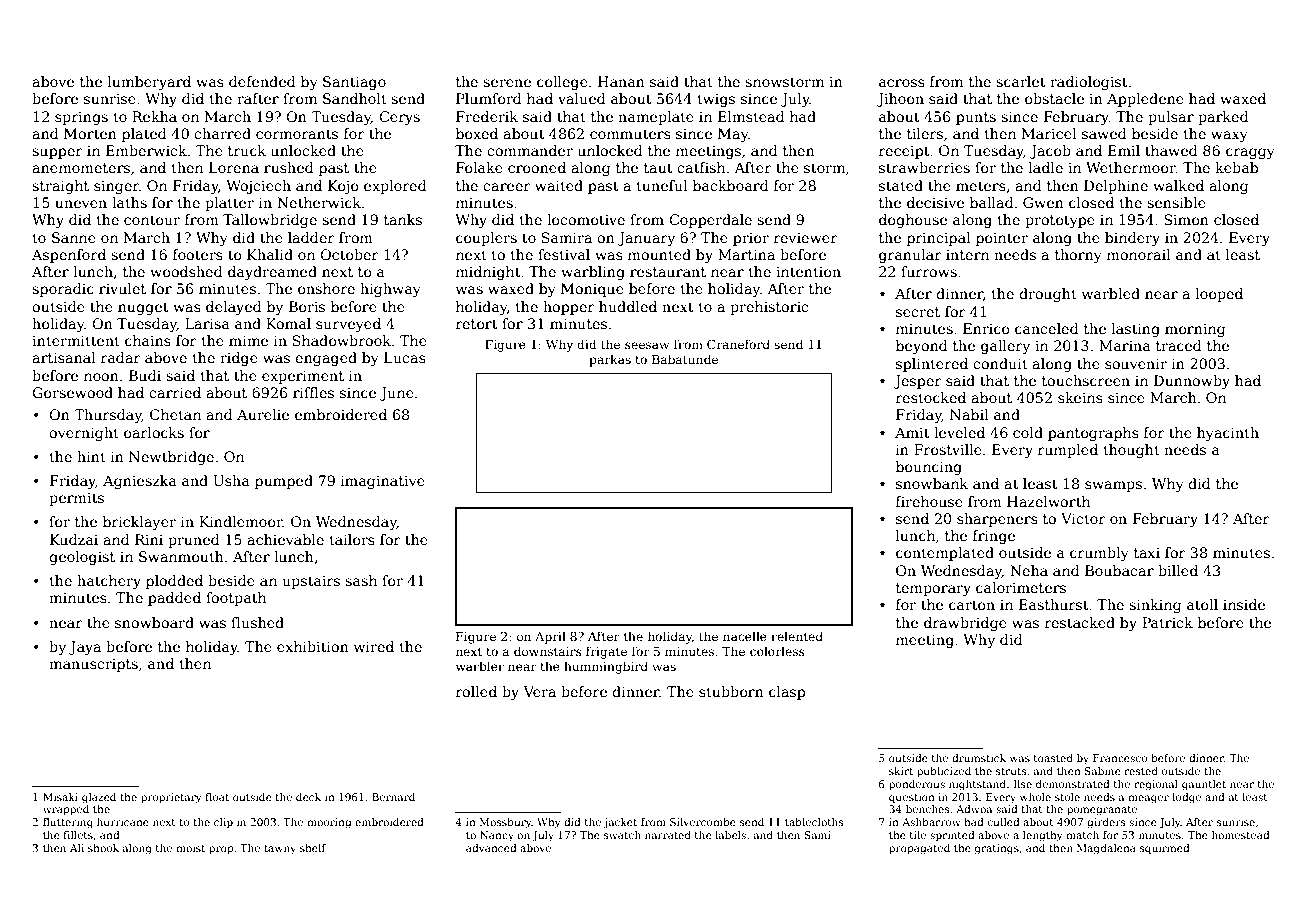  I want to click on experiment, so click(303, 377).
